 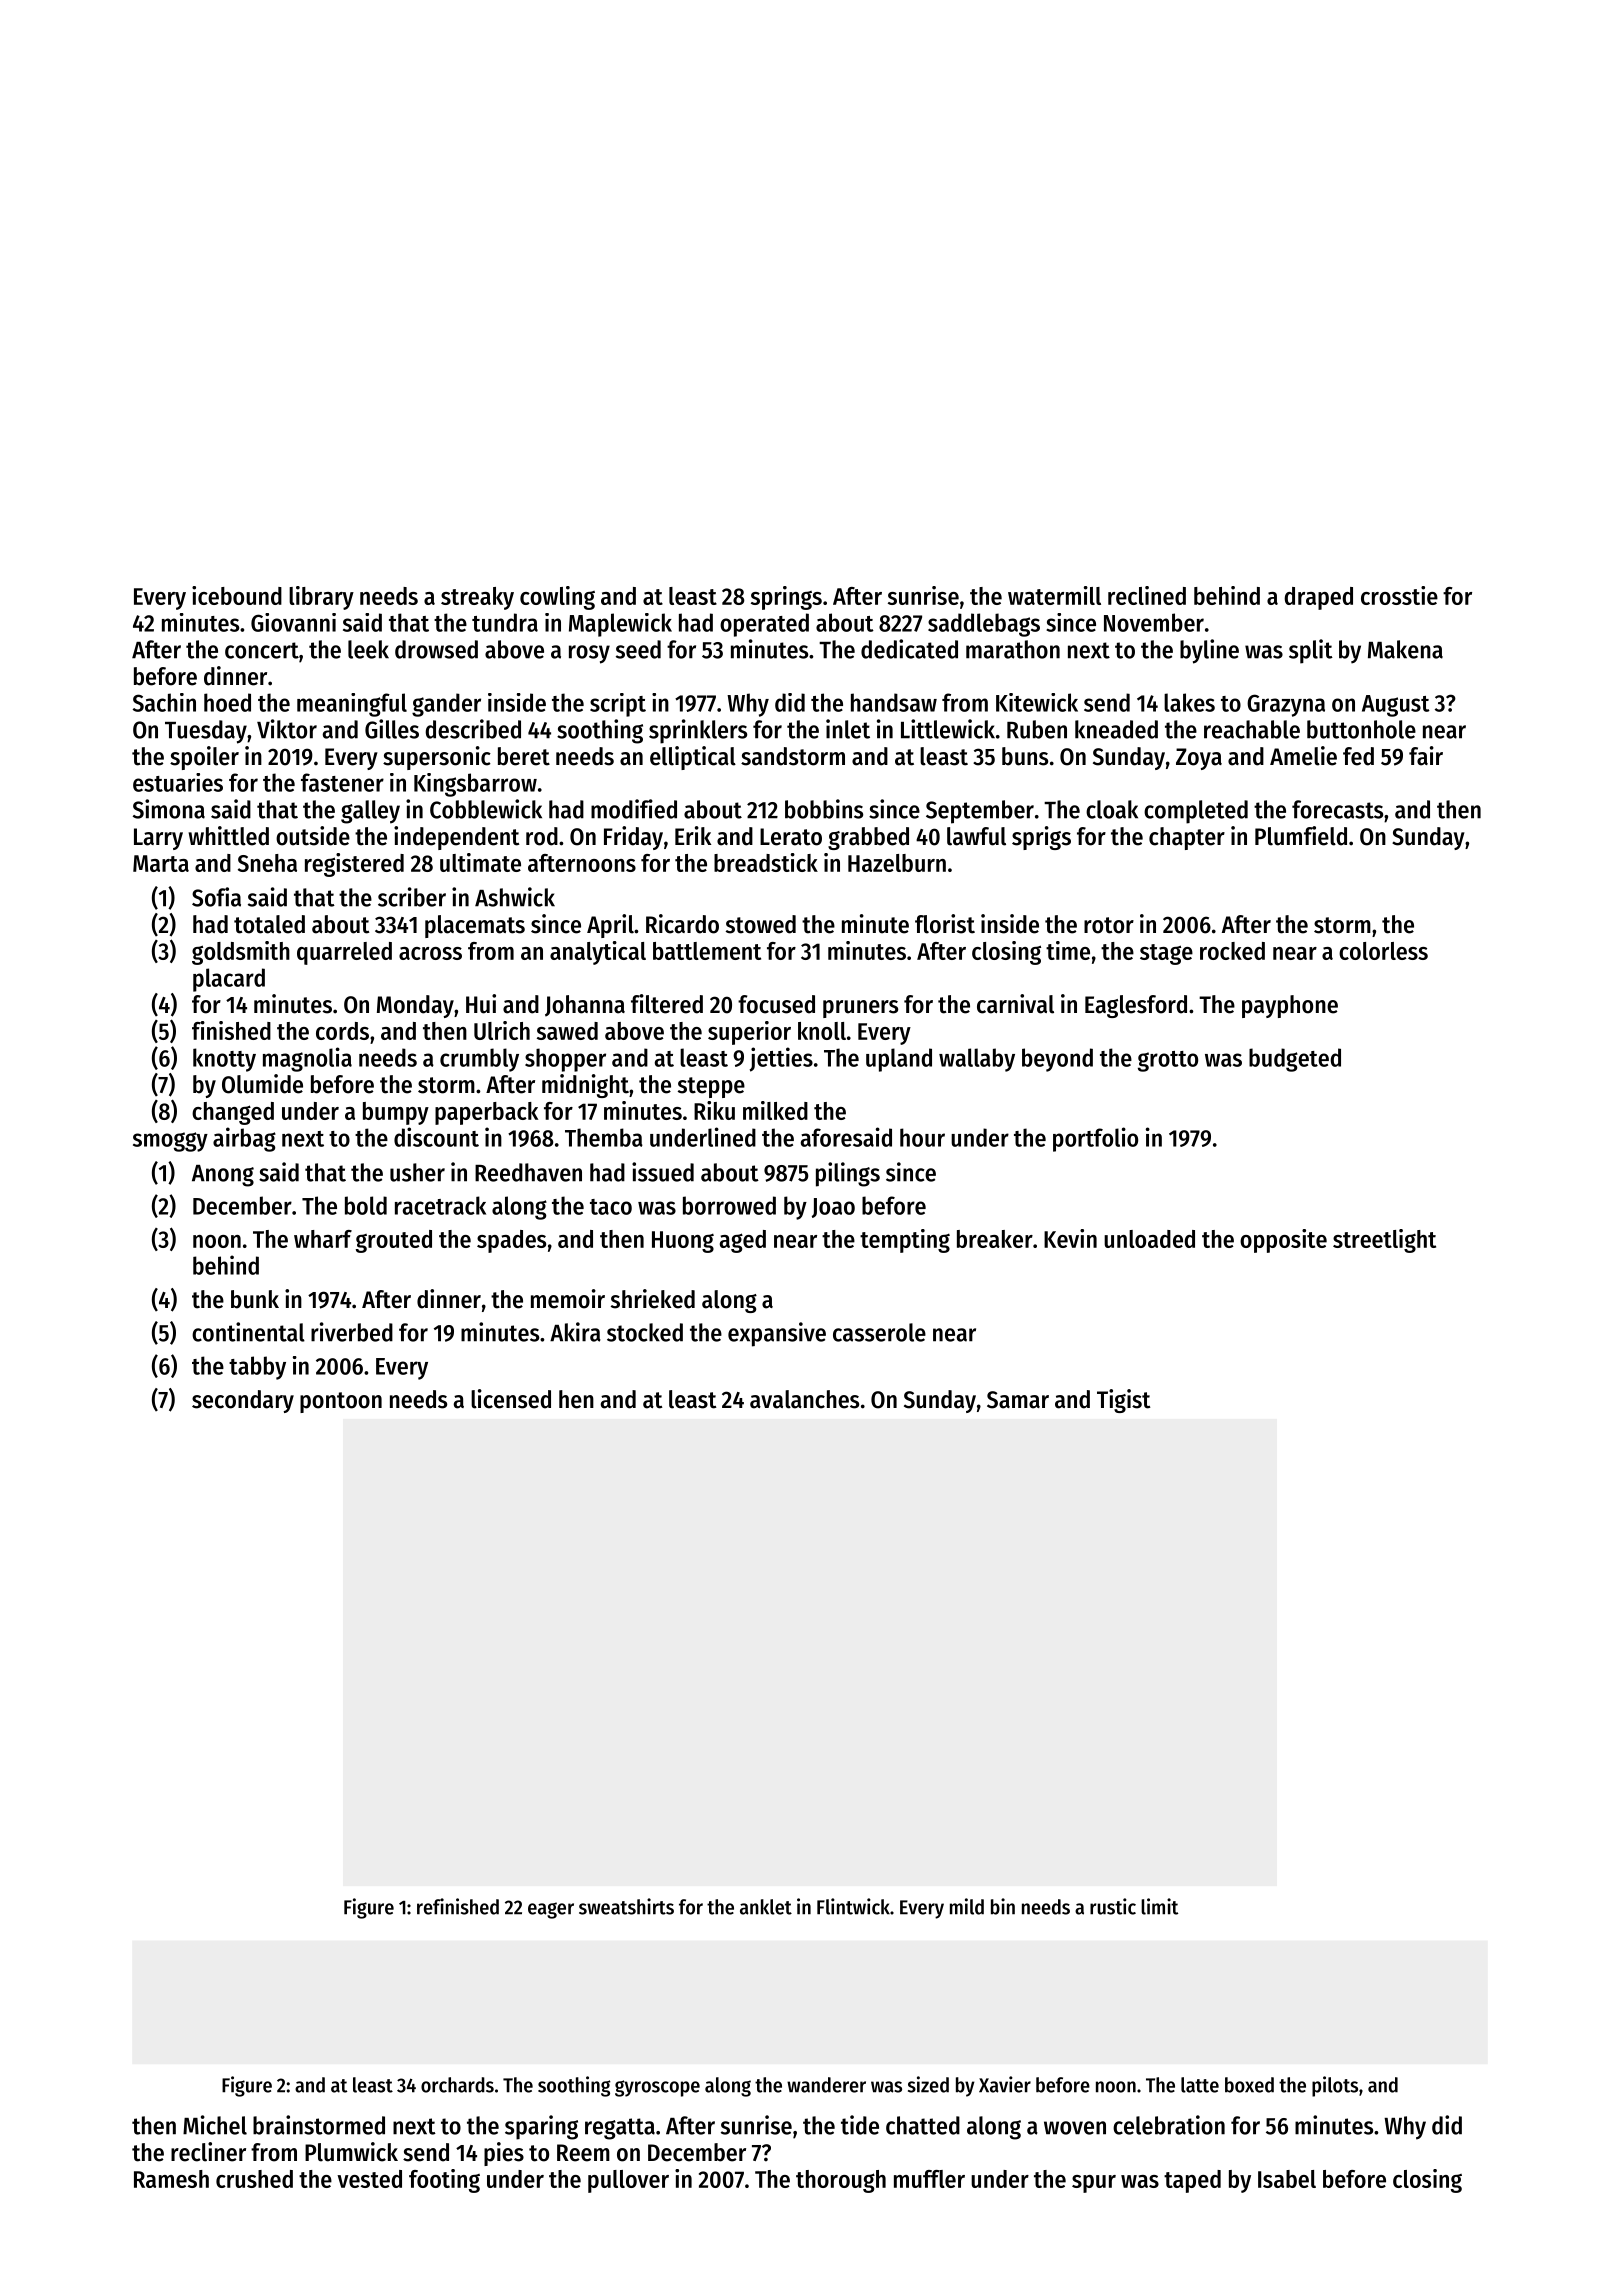 I want to click on Samar, so click(x=1018, y=1400).
